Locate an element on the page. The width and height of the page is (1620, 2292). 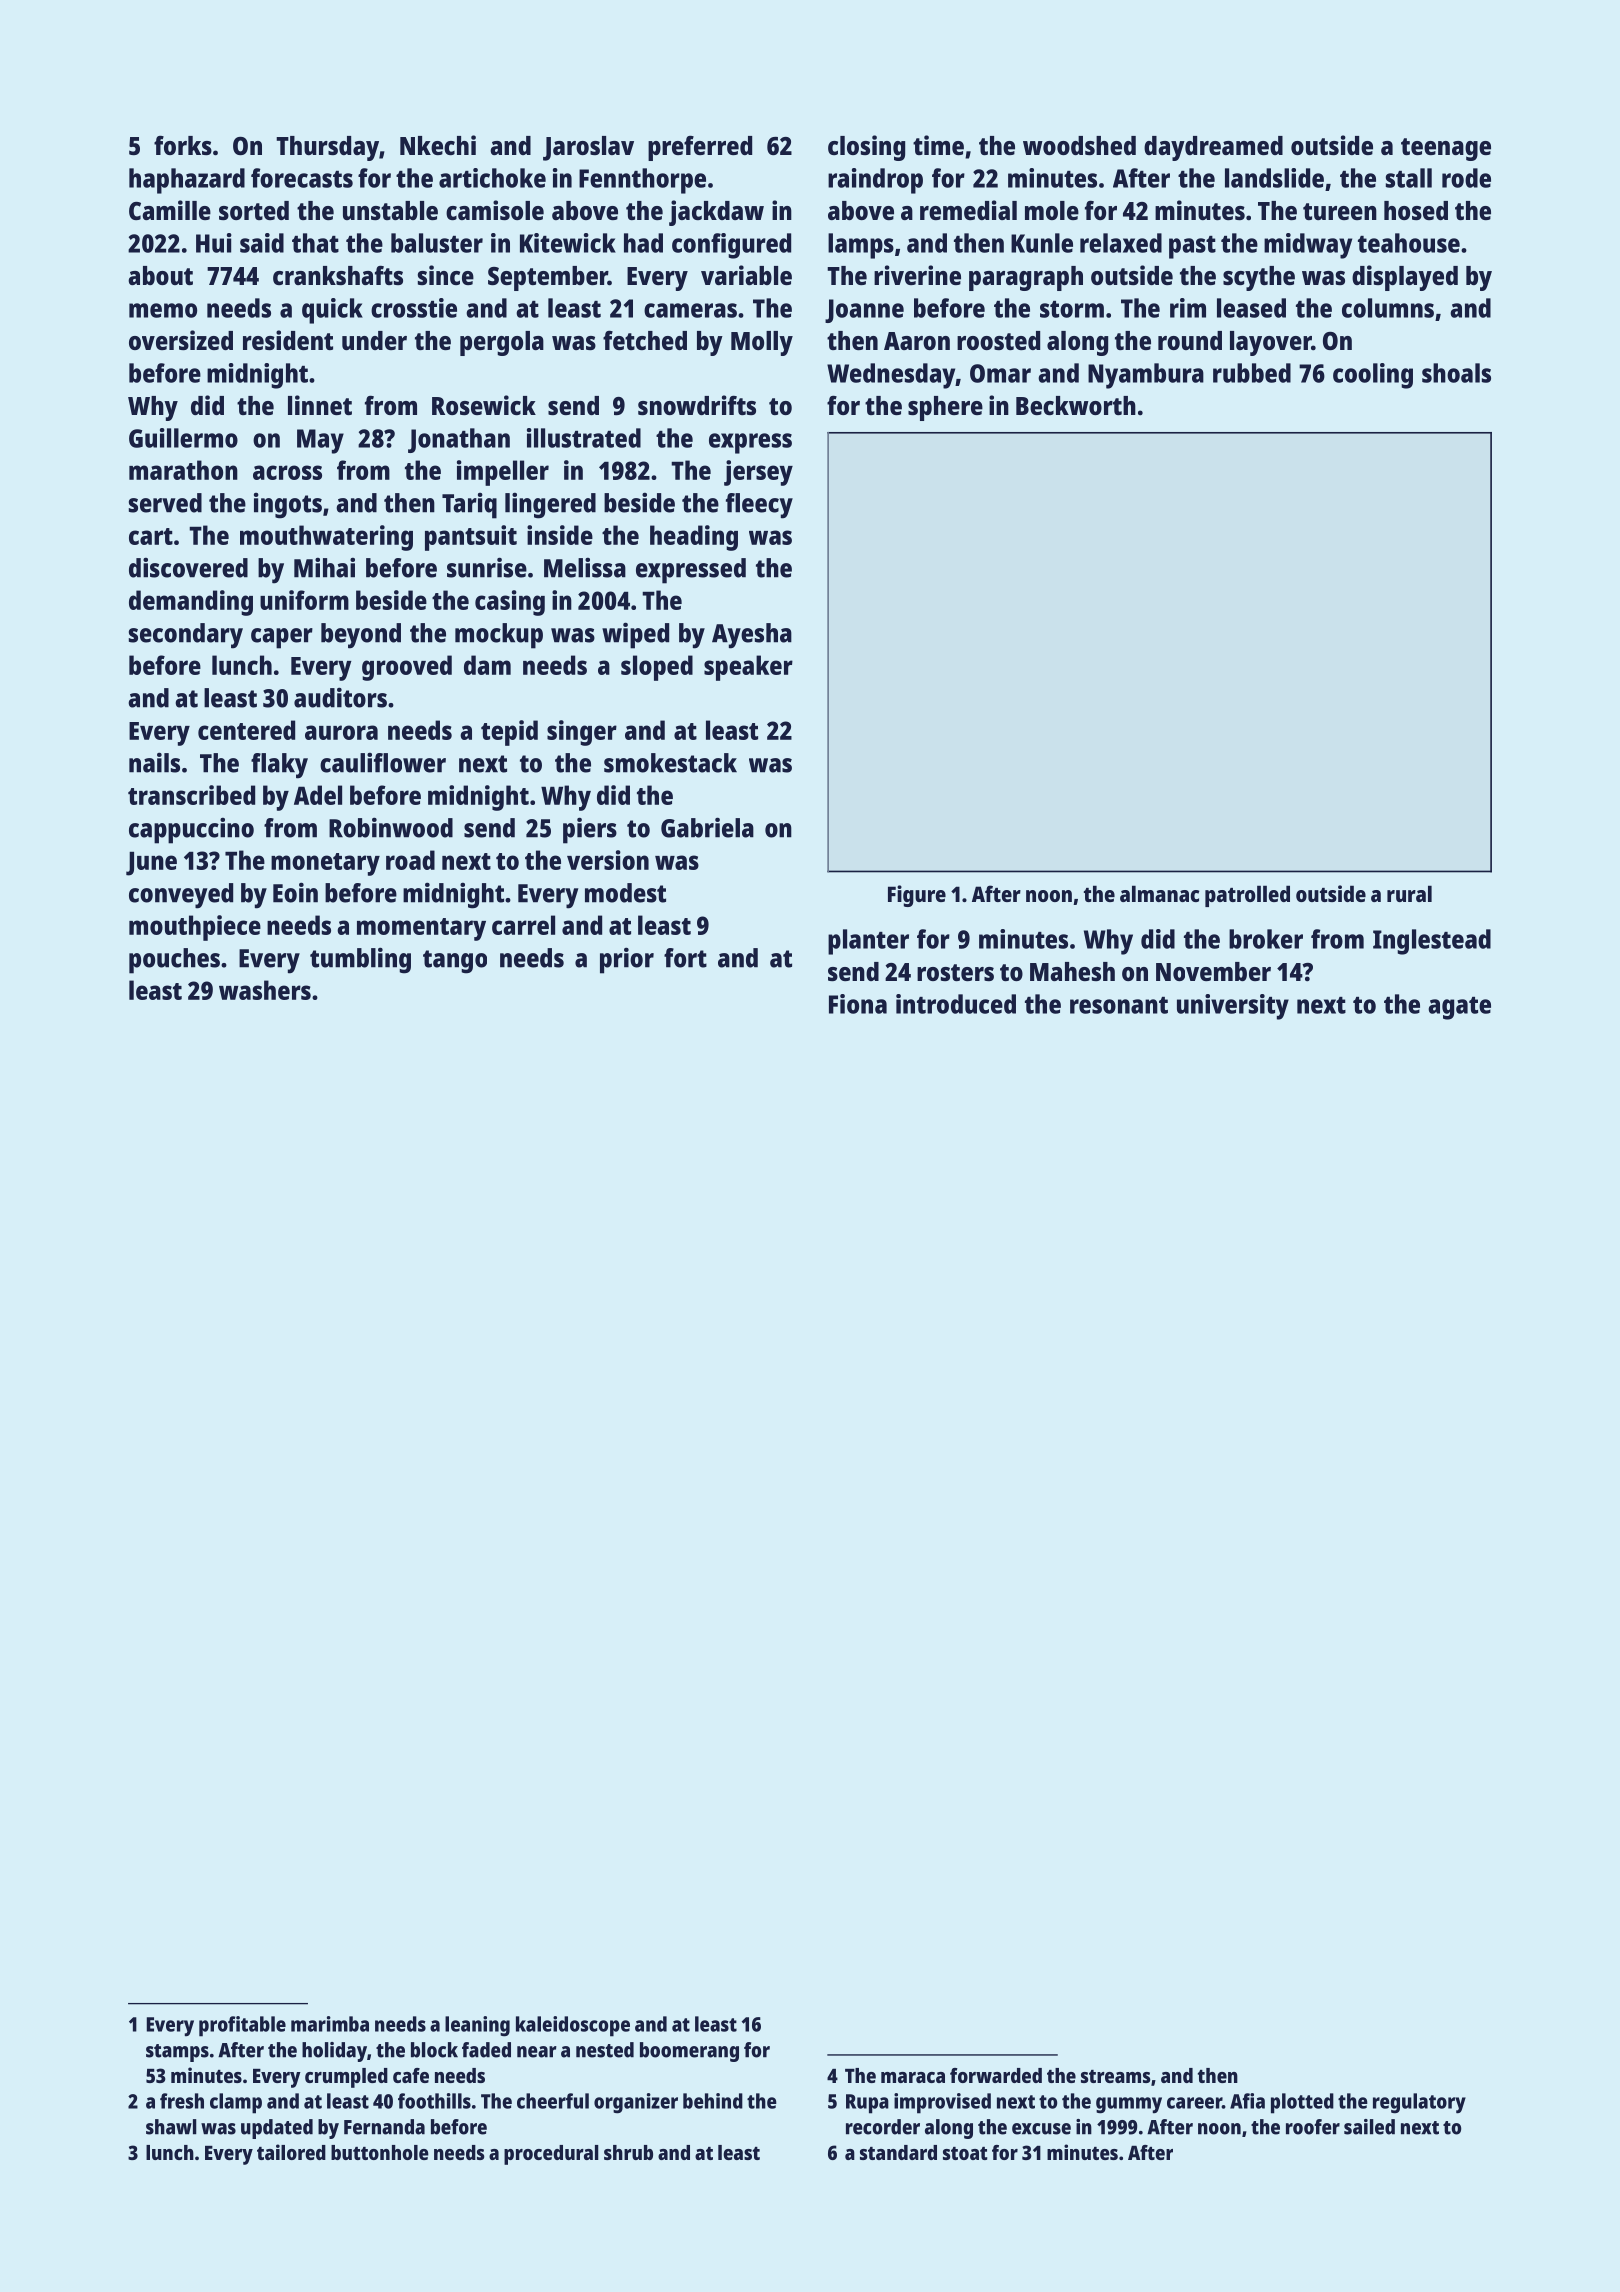
procedural is located at coordinates (551, 2155).
